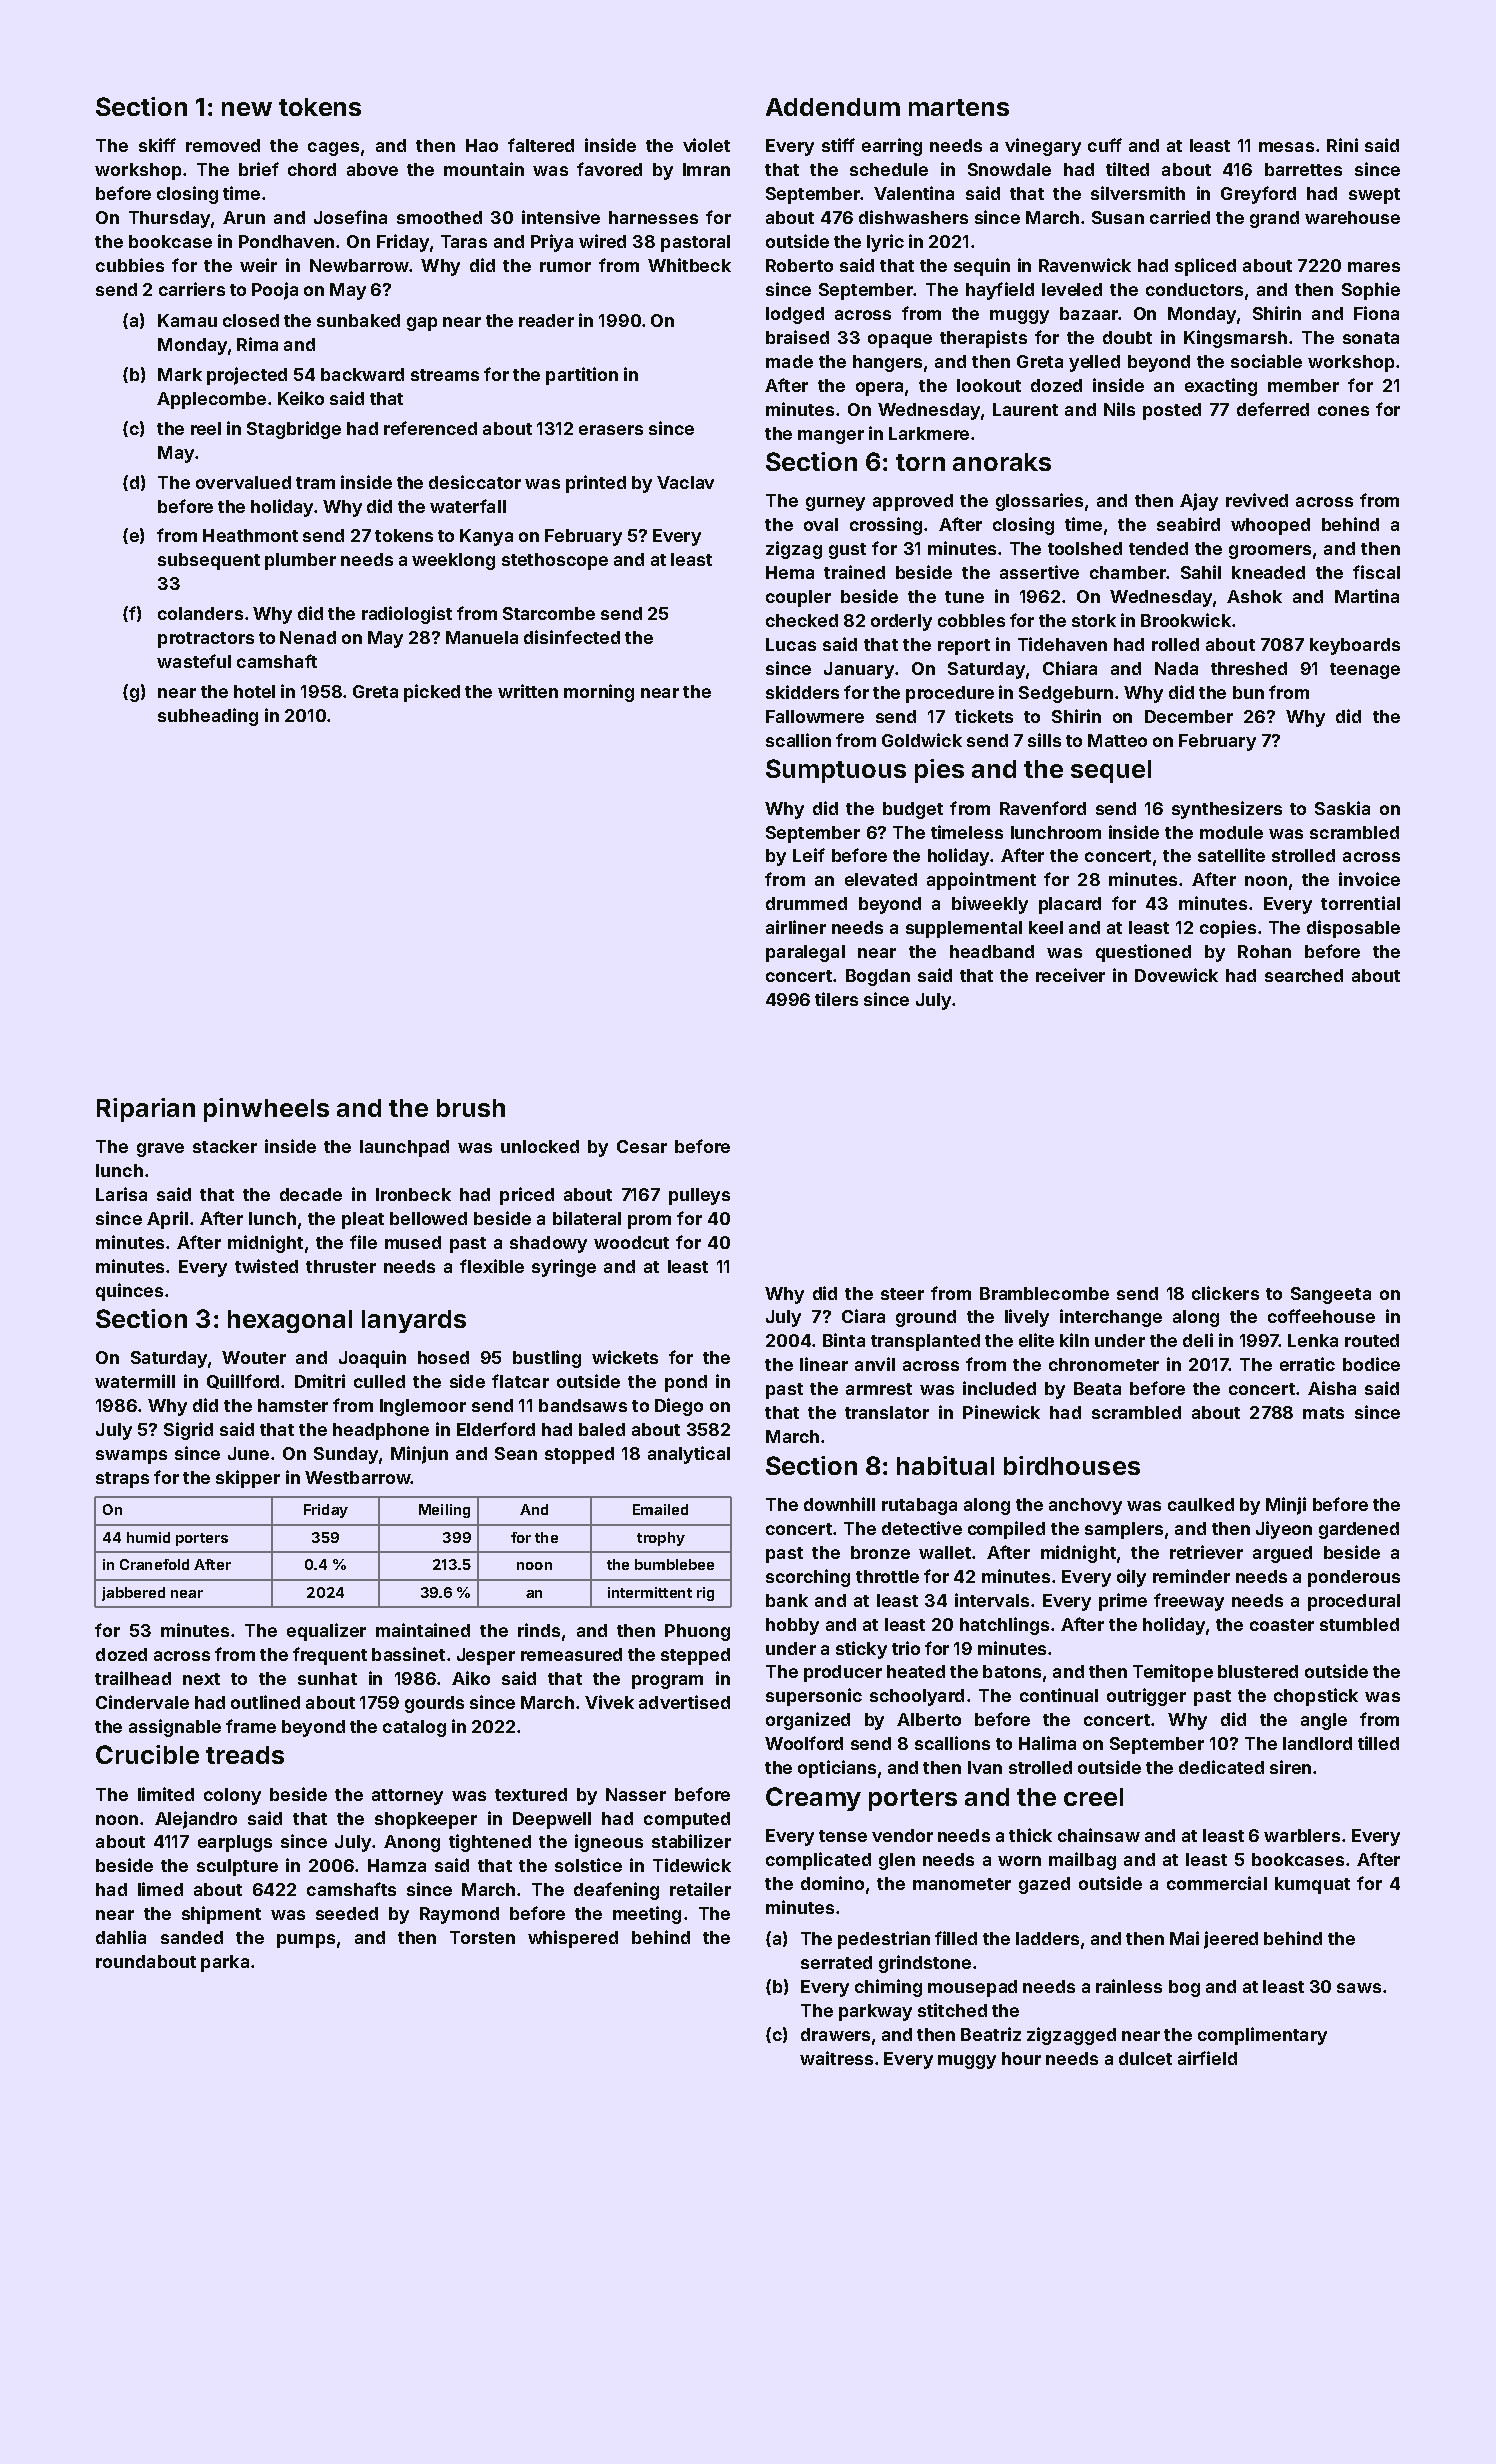 This screenshot has height=2464, width=1496. What do you see at coordinates (225, 1963) in the screenshot?
I see `parka` at bounding box center [225, 1963].
